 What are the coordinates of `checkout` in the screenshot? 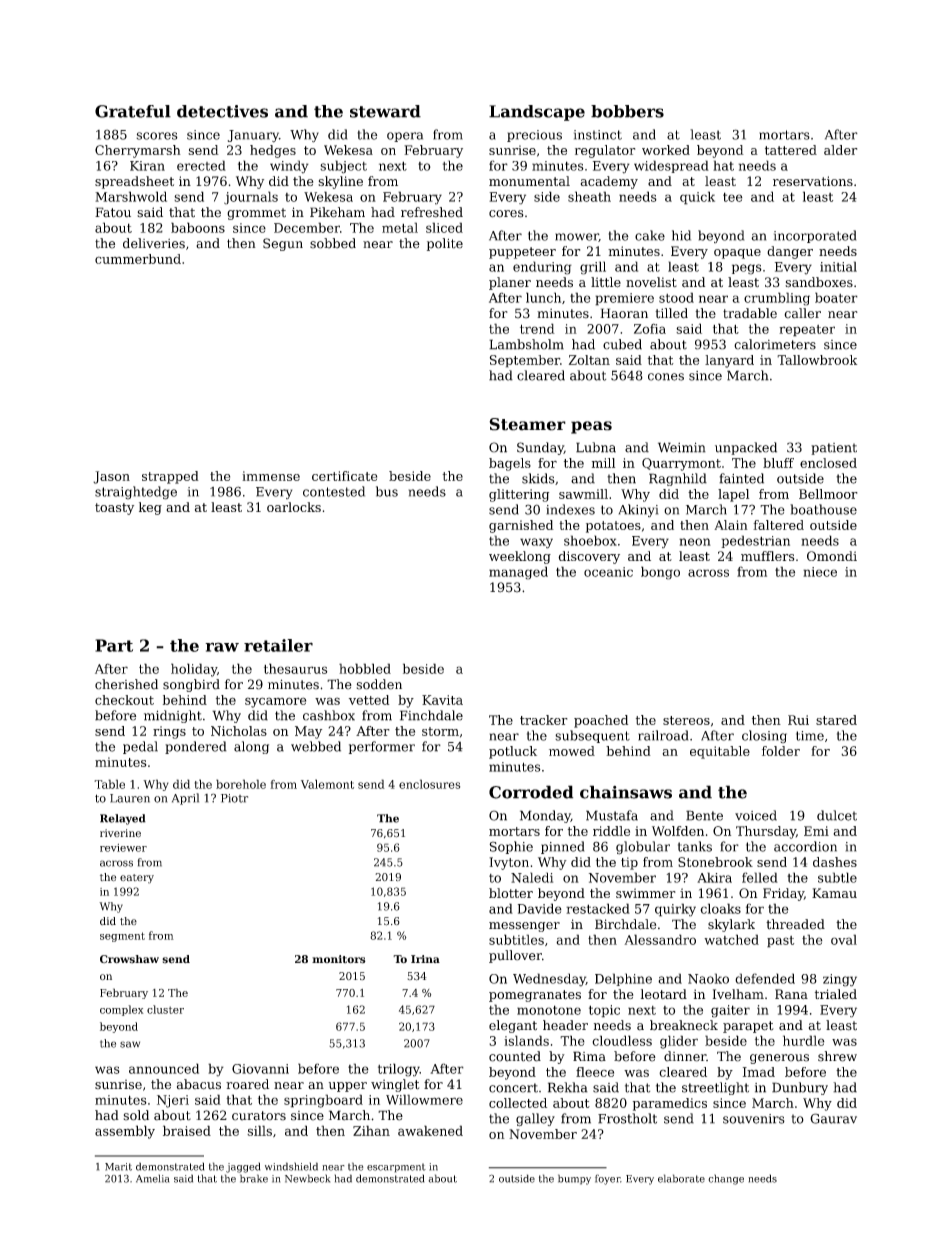 It's located at (124, 700).
